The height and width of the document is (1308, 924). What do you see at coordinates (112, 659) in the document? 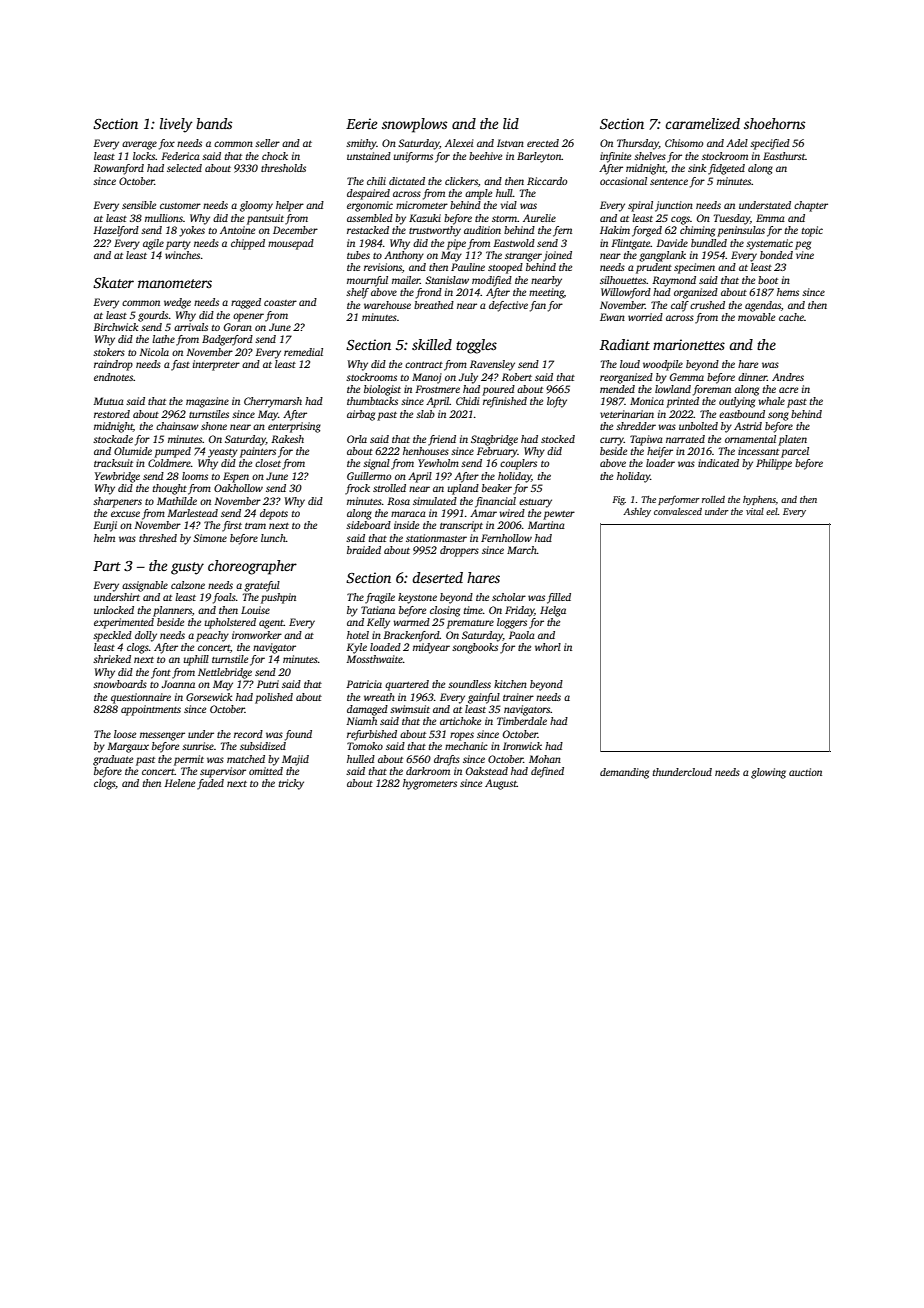
I see `shrieked` at bounding box center [112, 659].
